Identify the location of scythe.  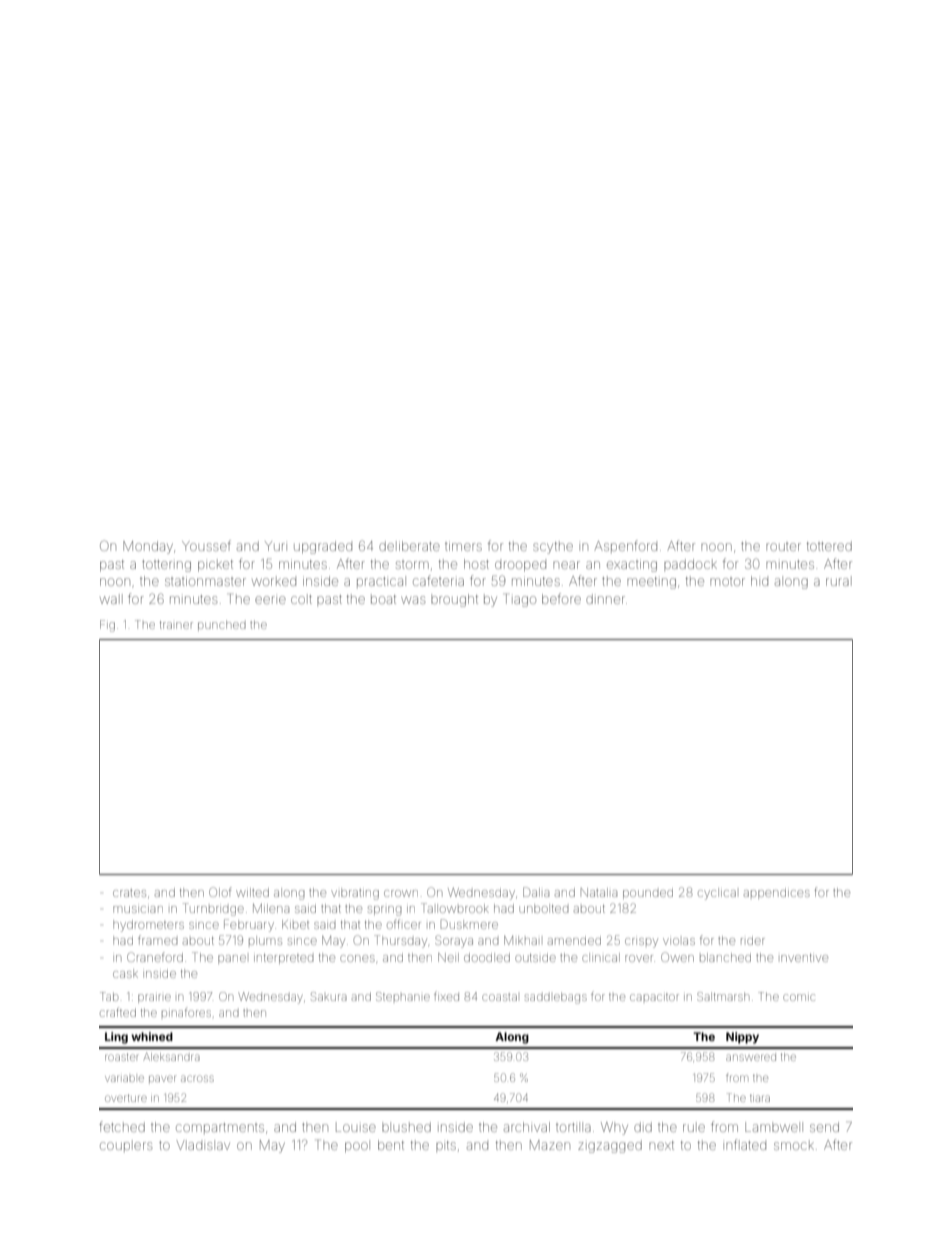
(553, 548).
